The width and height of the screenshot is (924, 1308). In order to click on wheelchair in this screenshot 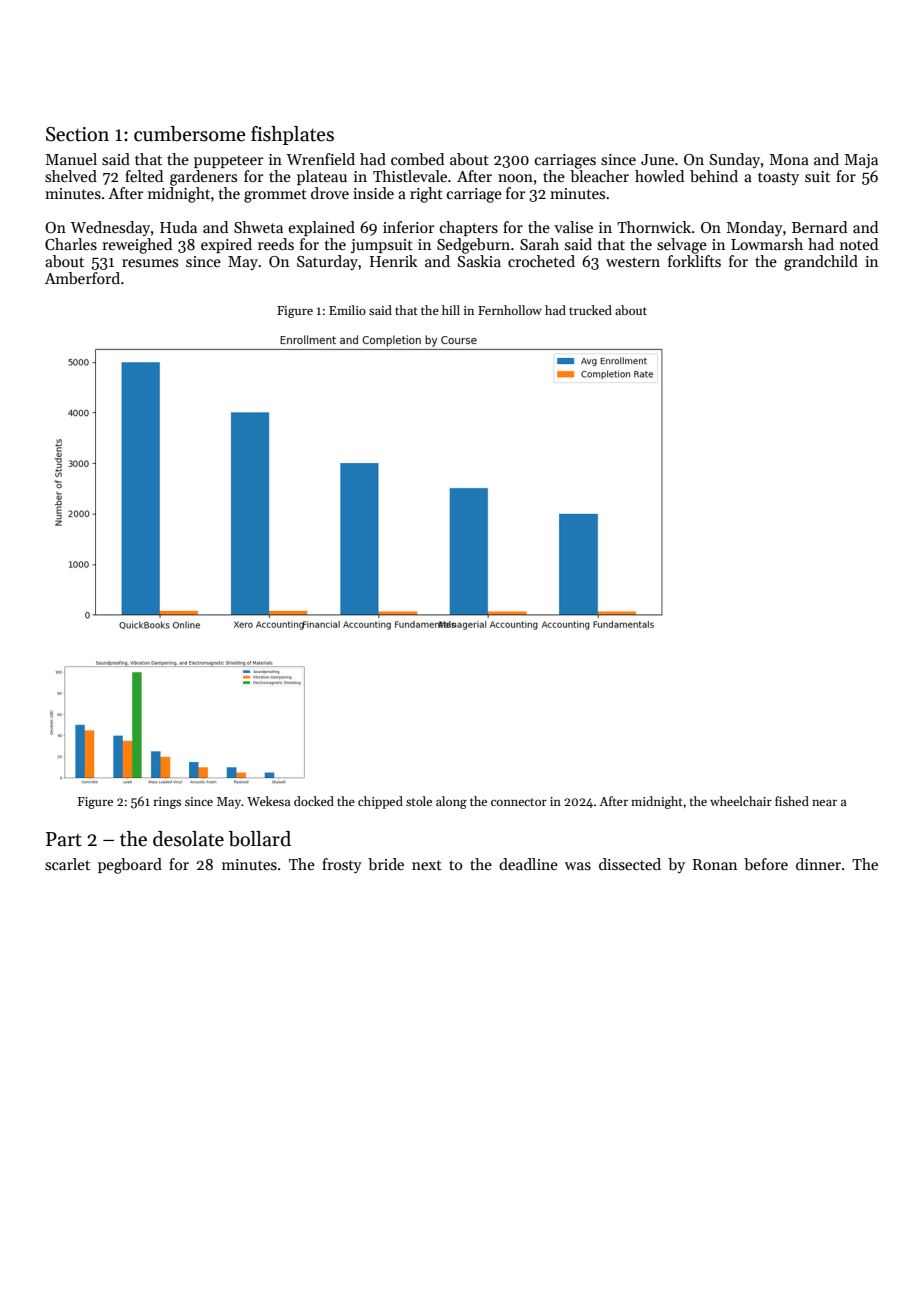, I will do `click(741, 801)`.
